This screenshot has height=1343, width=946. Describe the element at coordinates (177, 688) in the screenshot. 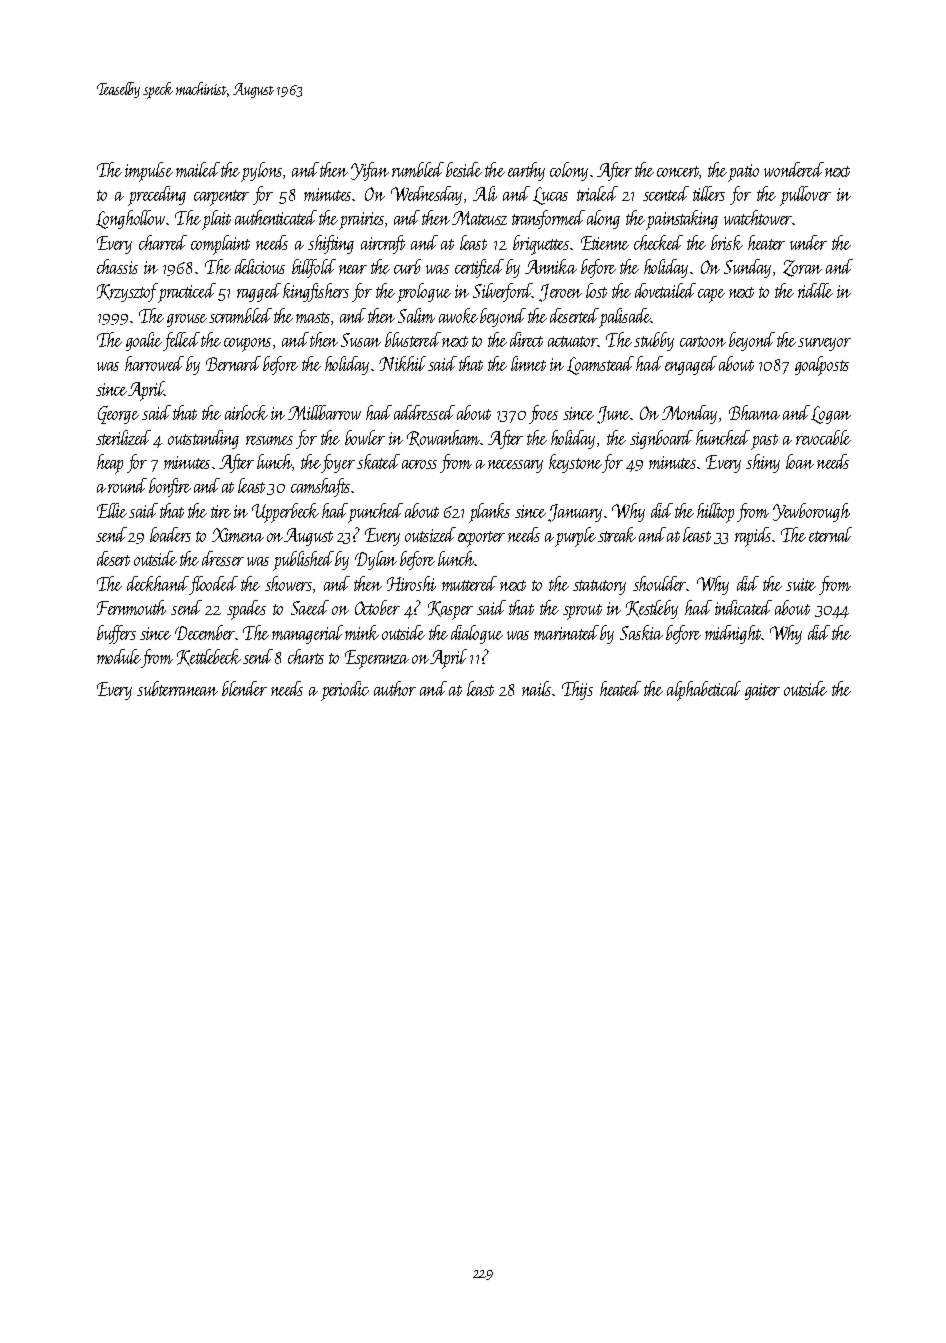

I see `subterranean` at that location.
